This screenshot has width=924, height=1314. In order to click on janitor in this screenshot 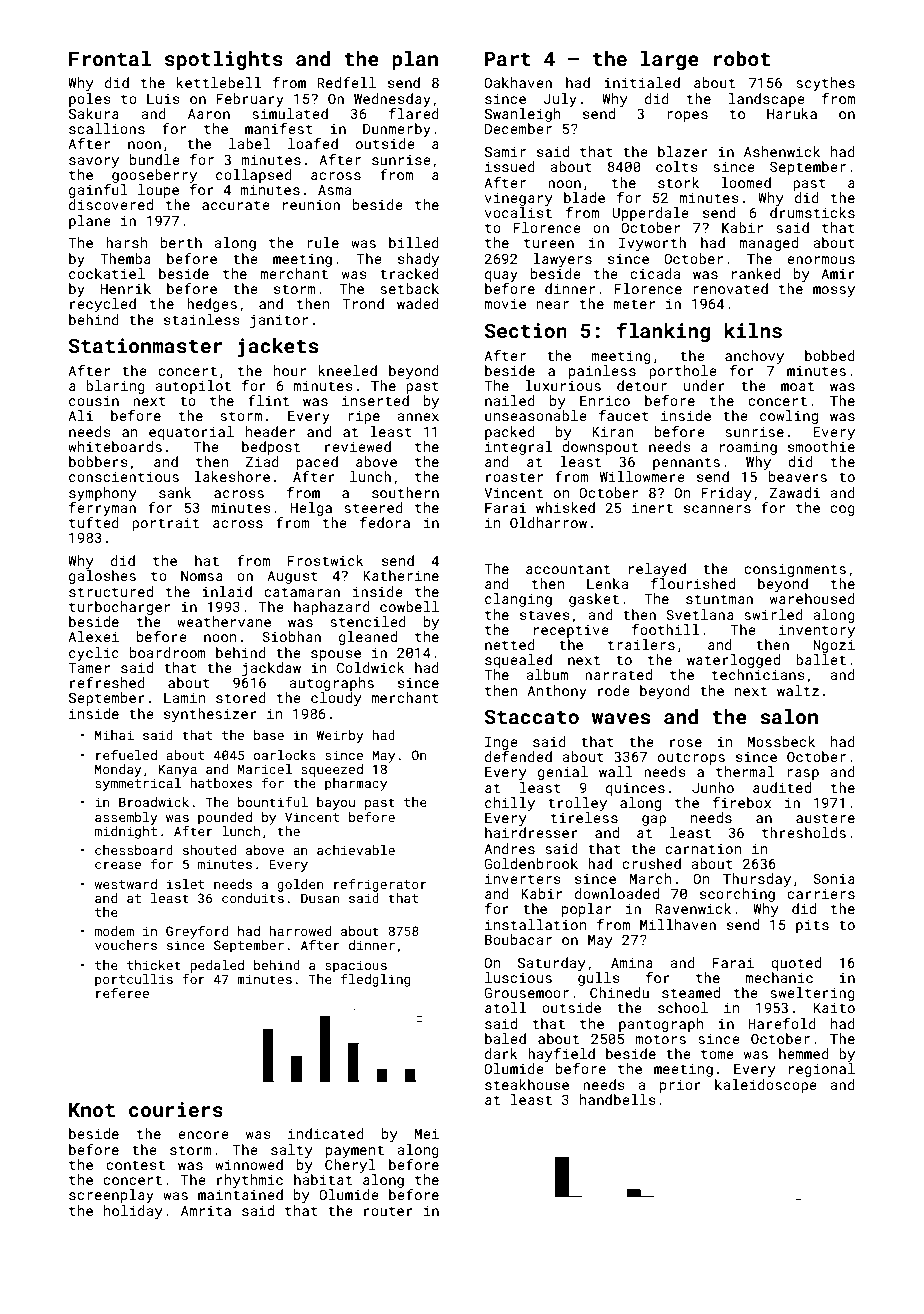, I will do `click(279, 321)`.
